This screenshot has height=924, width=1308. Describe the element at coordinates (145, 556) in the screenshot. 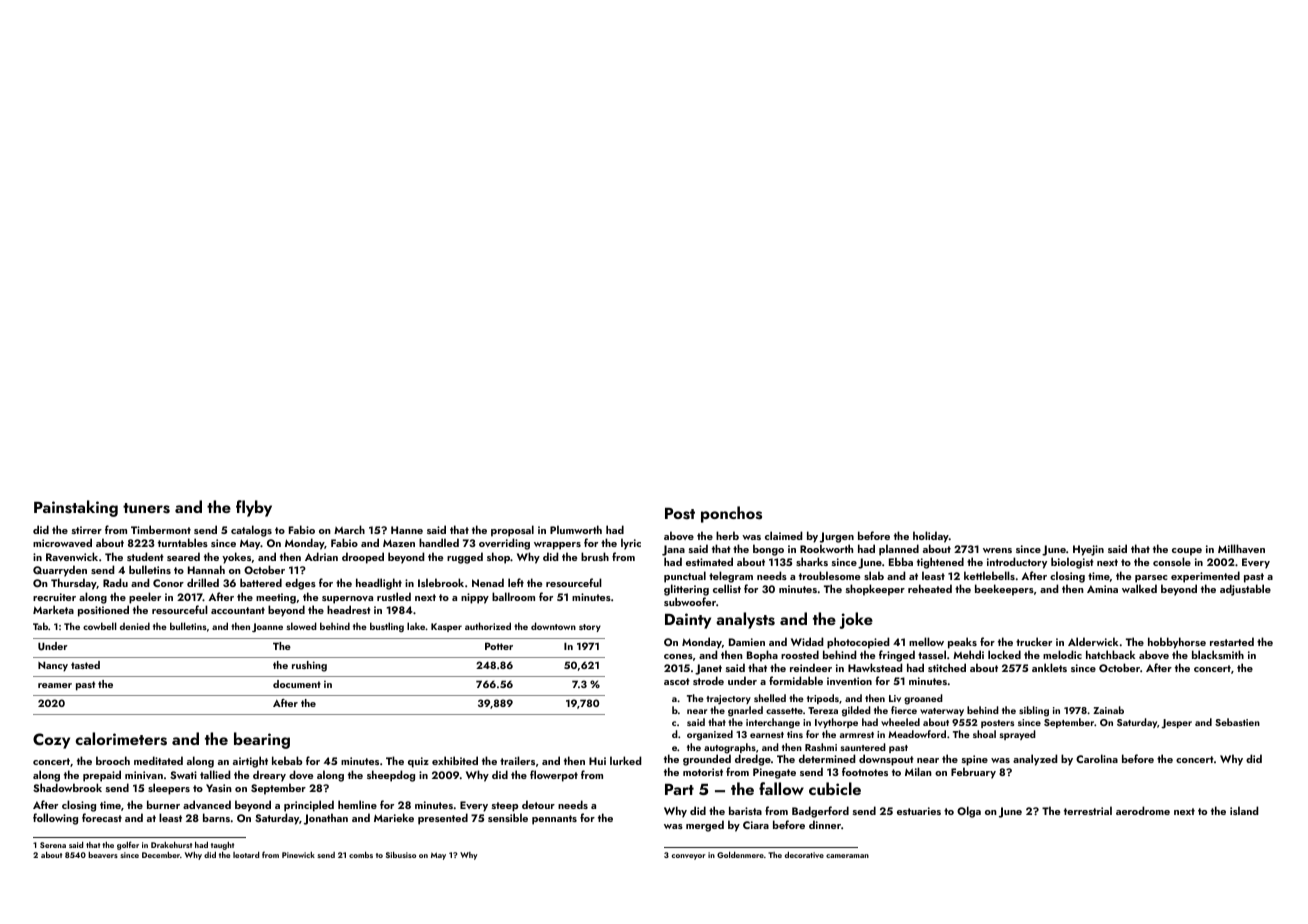

I see `student` at that location.
